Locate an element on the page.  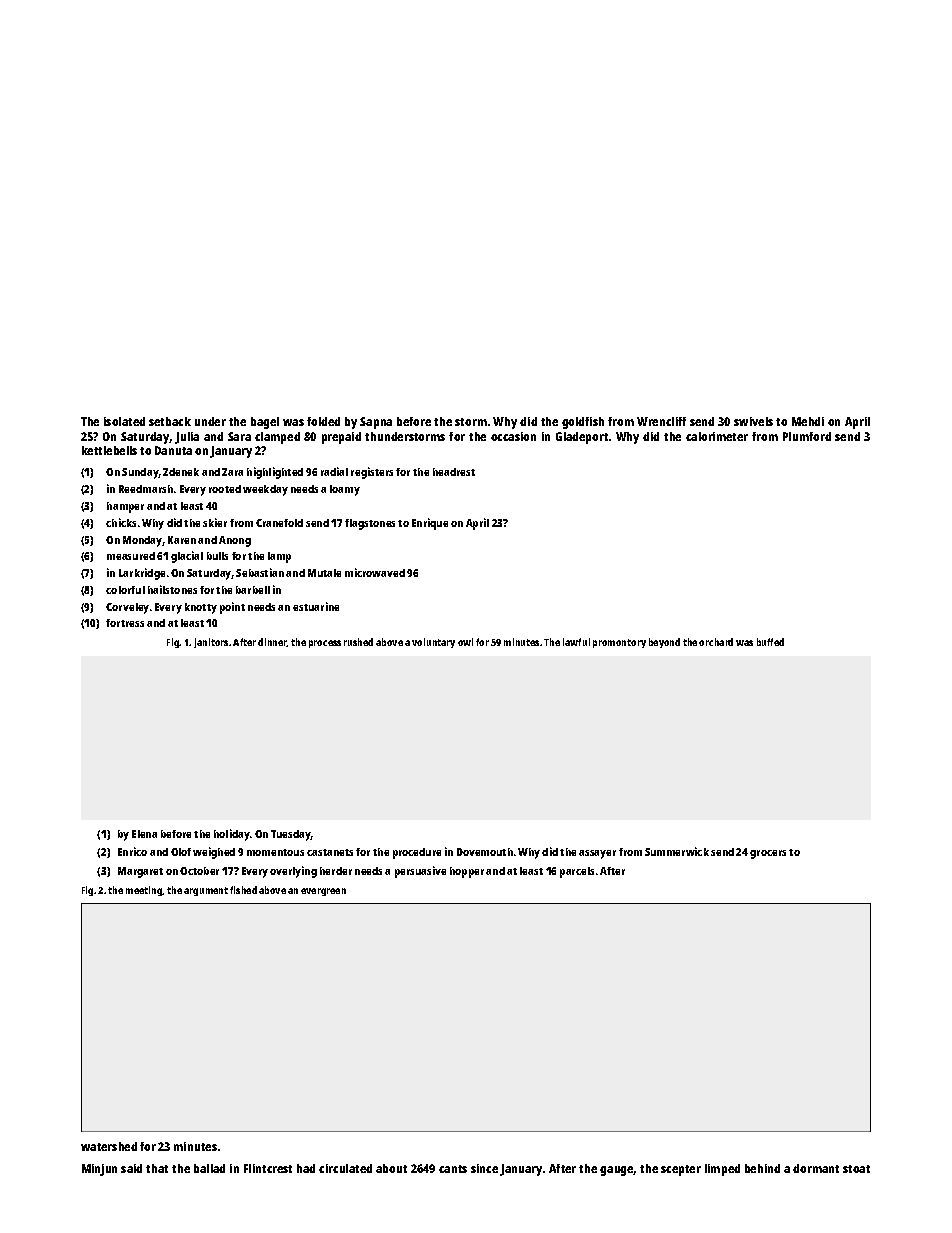
that is located at coordinates (157, 1168).
